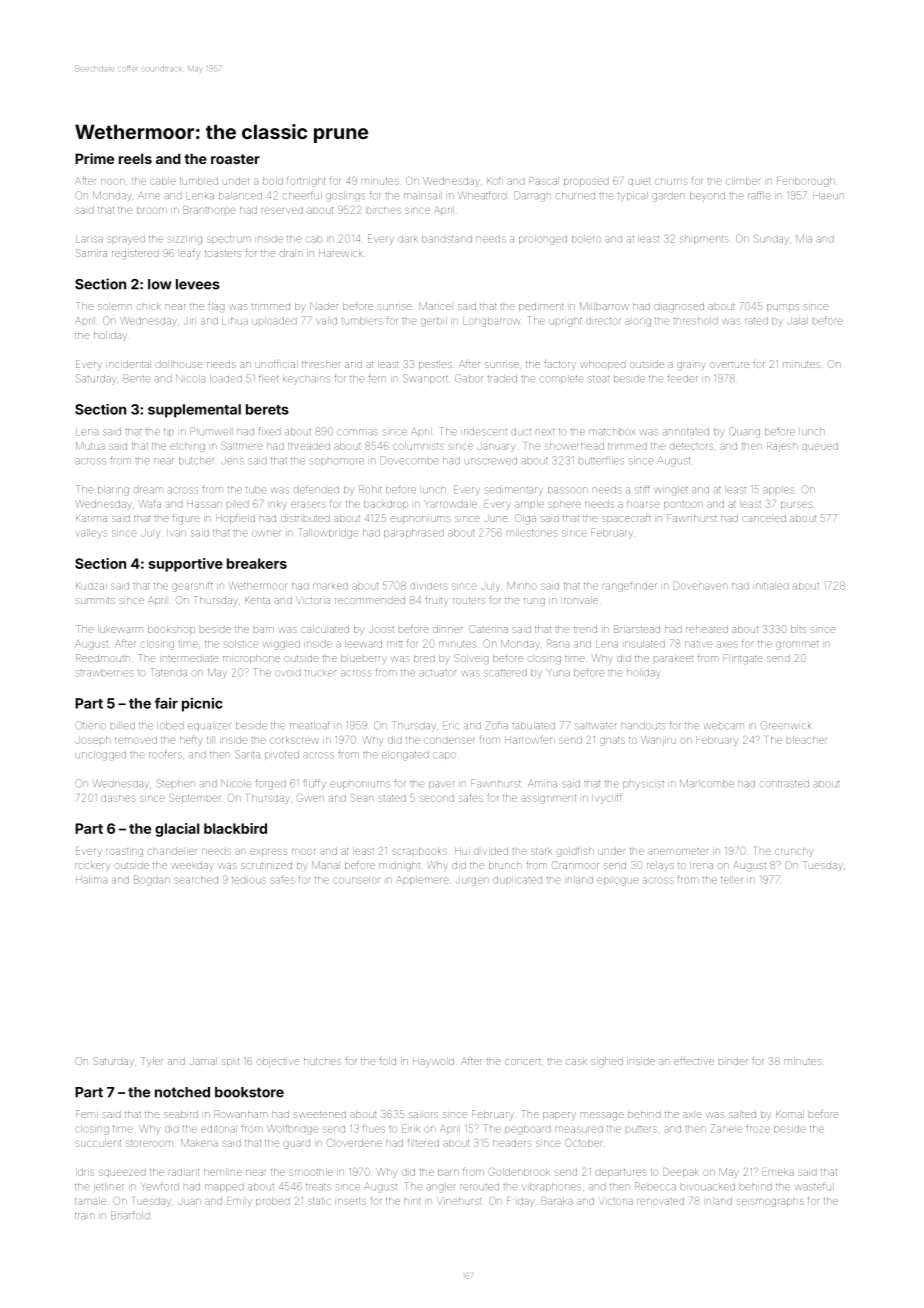  I want to click on churns, so click(671, 181).
